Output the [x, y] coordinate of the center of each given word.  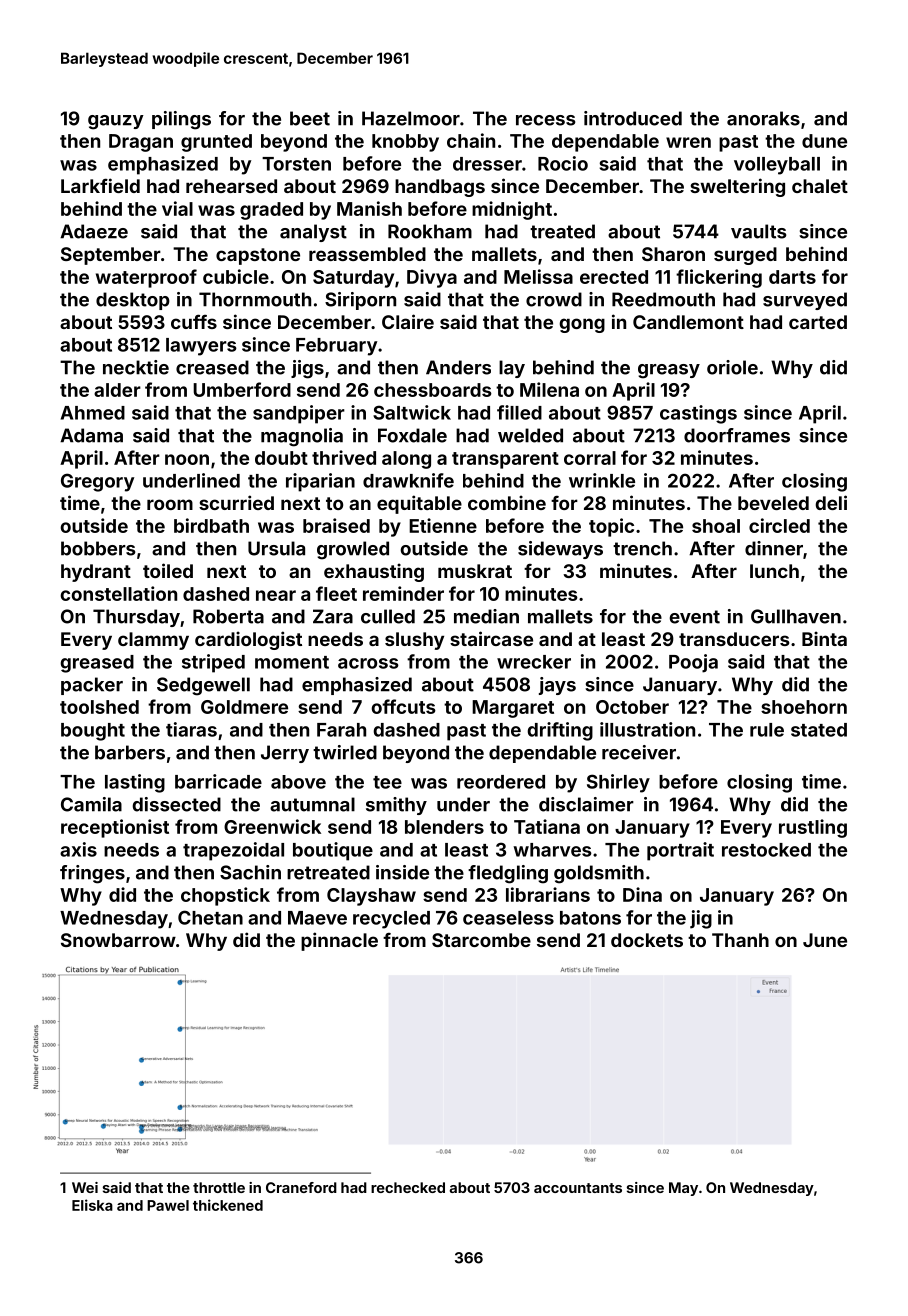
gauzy [116, 122]
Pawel [168, 1205]
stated [819, 730]
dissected [176, 804]
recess [546, 120]
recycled [391, 920]
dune [824, 141]
